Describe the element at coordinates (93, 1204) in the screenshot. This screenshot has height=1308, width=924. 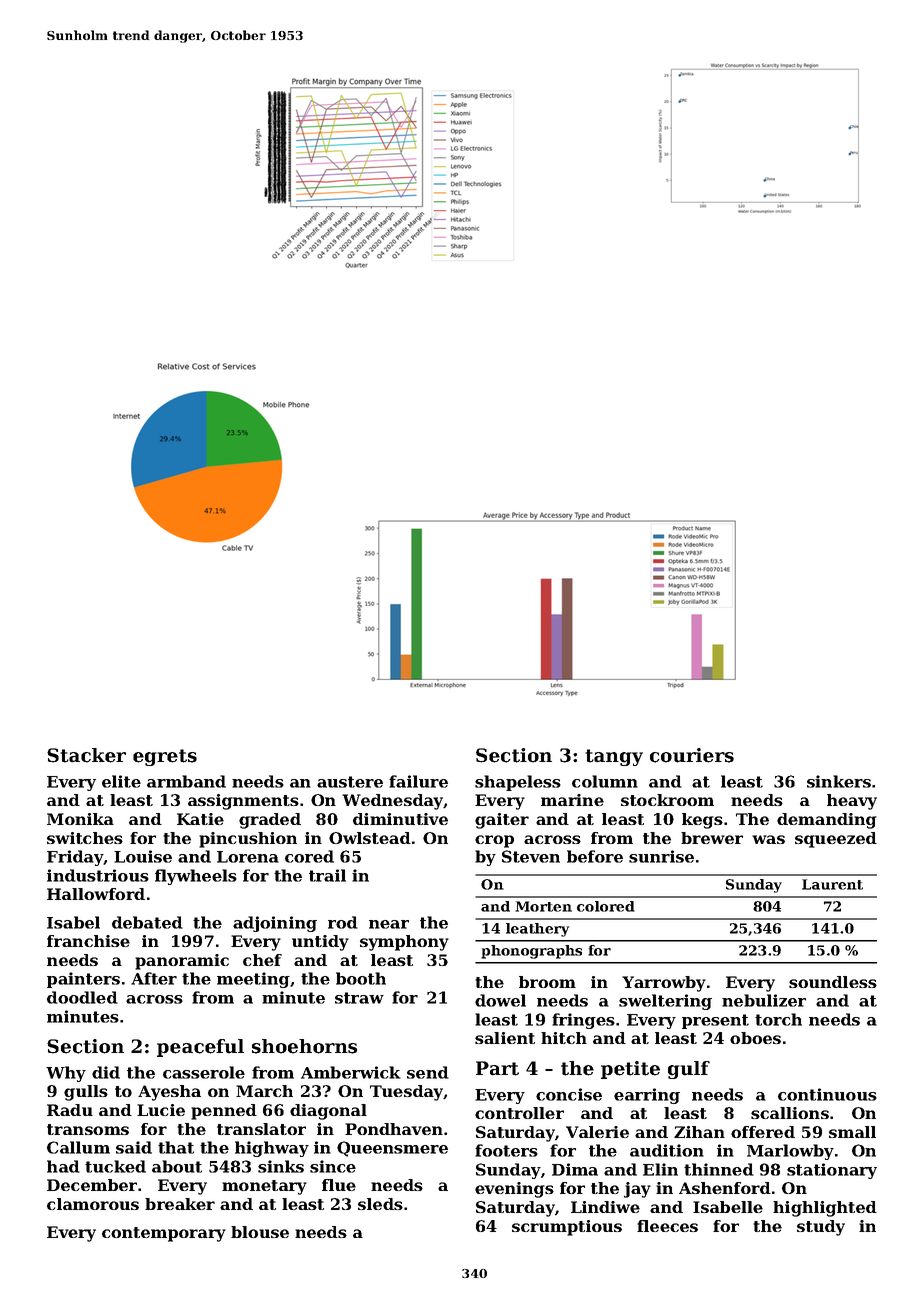
I see `clamorous` at that location.
